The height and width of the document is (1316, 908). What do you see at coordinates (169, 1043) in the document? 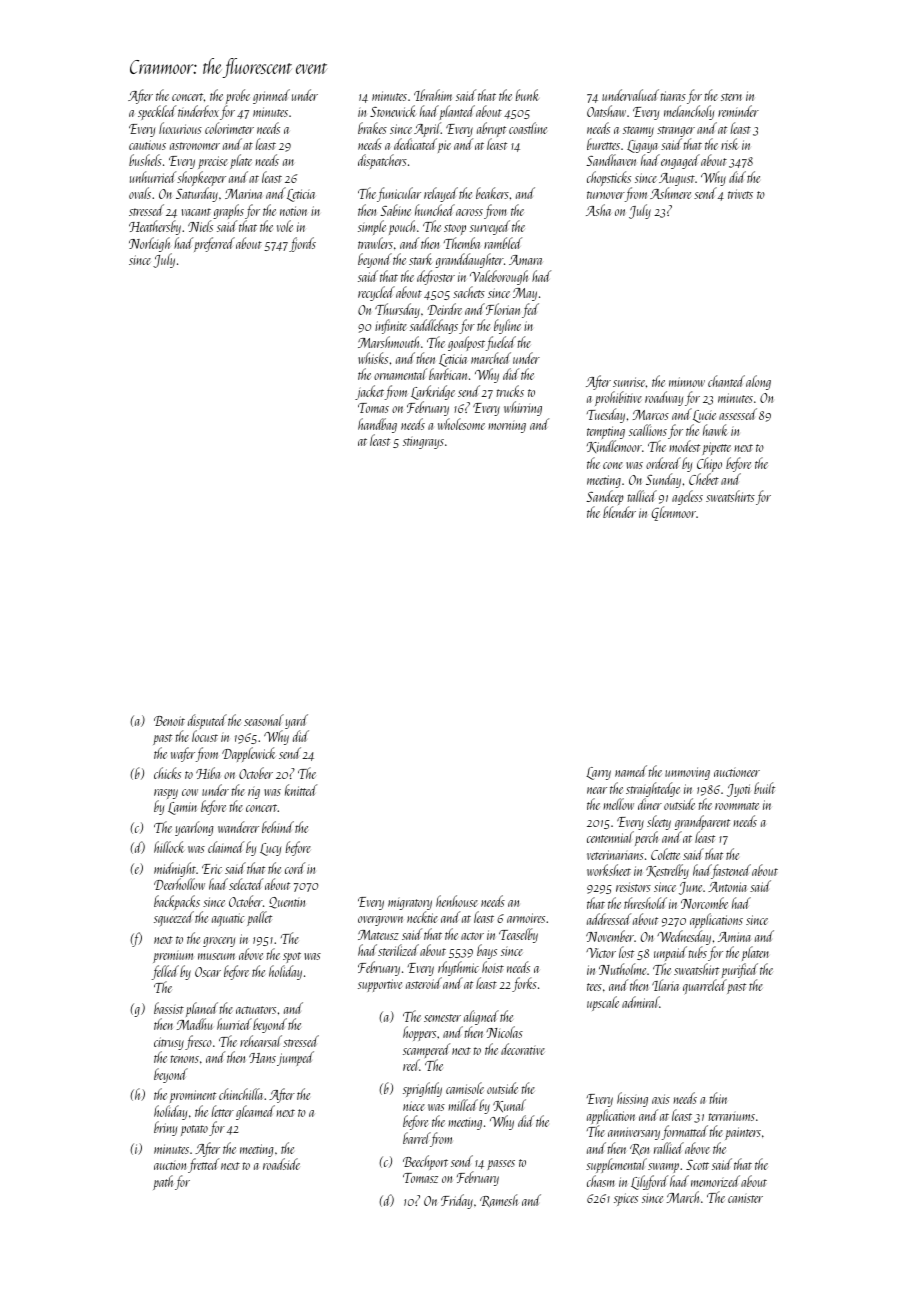
I see `citrusy` at bounding box center [169, 1043].
